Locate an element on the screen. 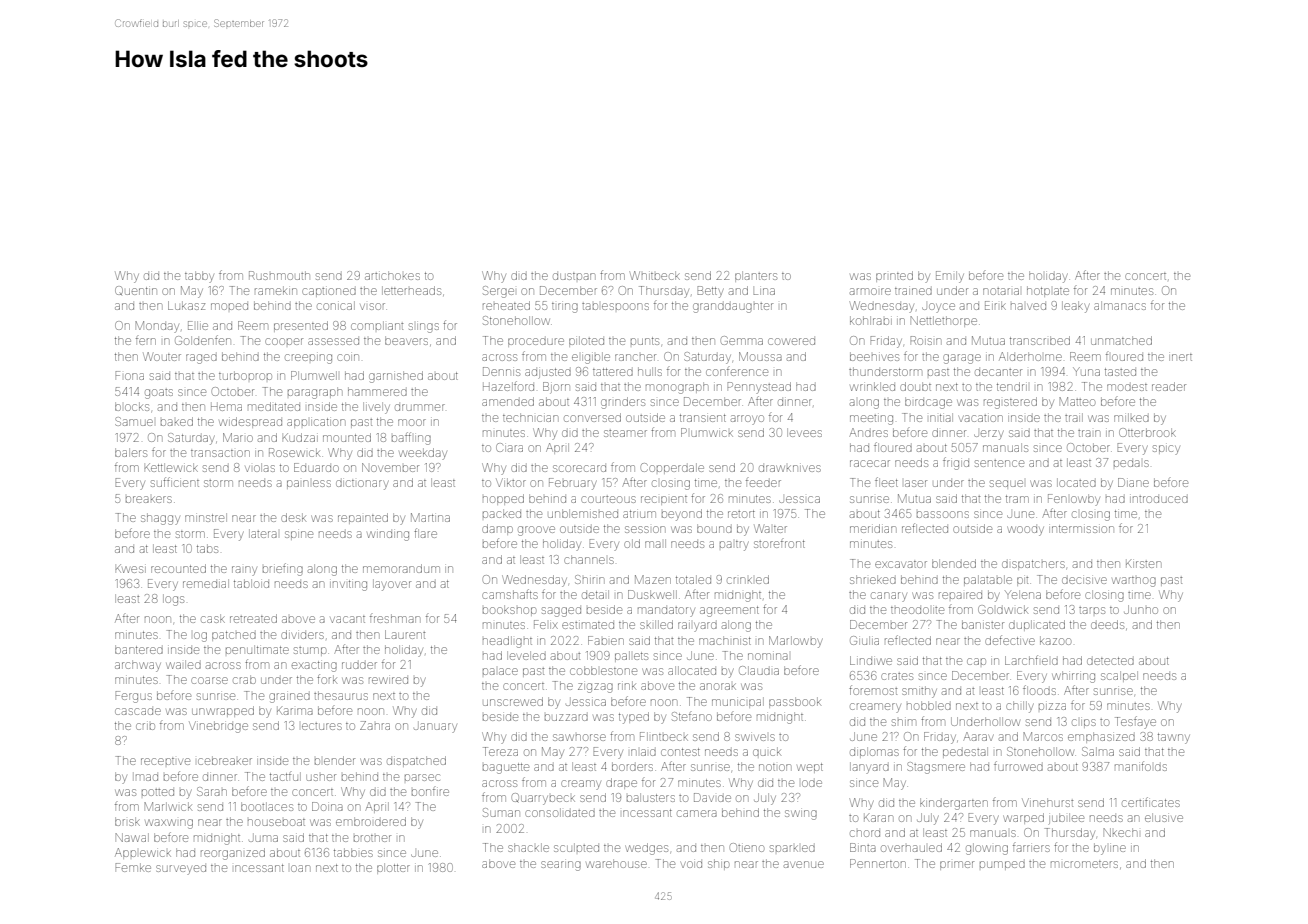 The height and width of the screenshot is (924, 1308). Claudia is located at coordinates (759, 670).
